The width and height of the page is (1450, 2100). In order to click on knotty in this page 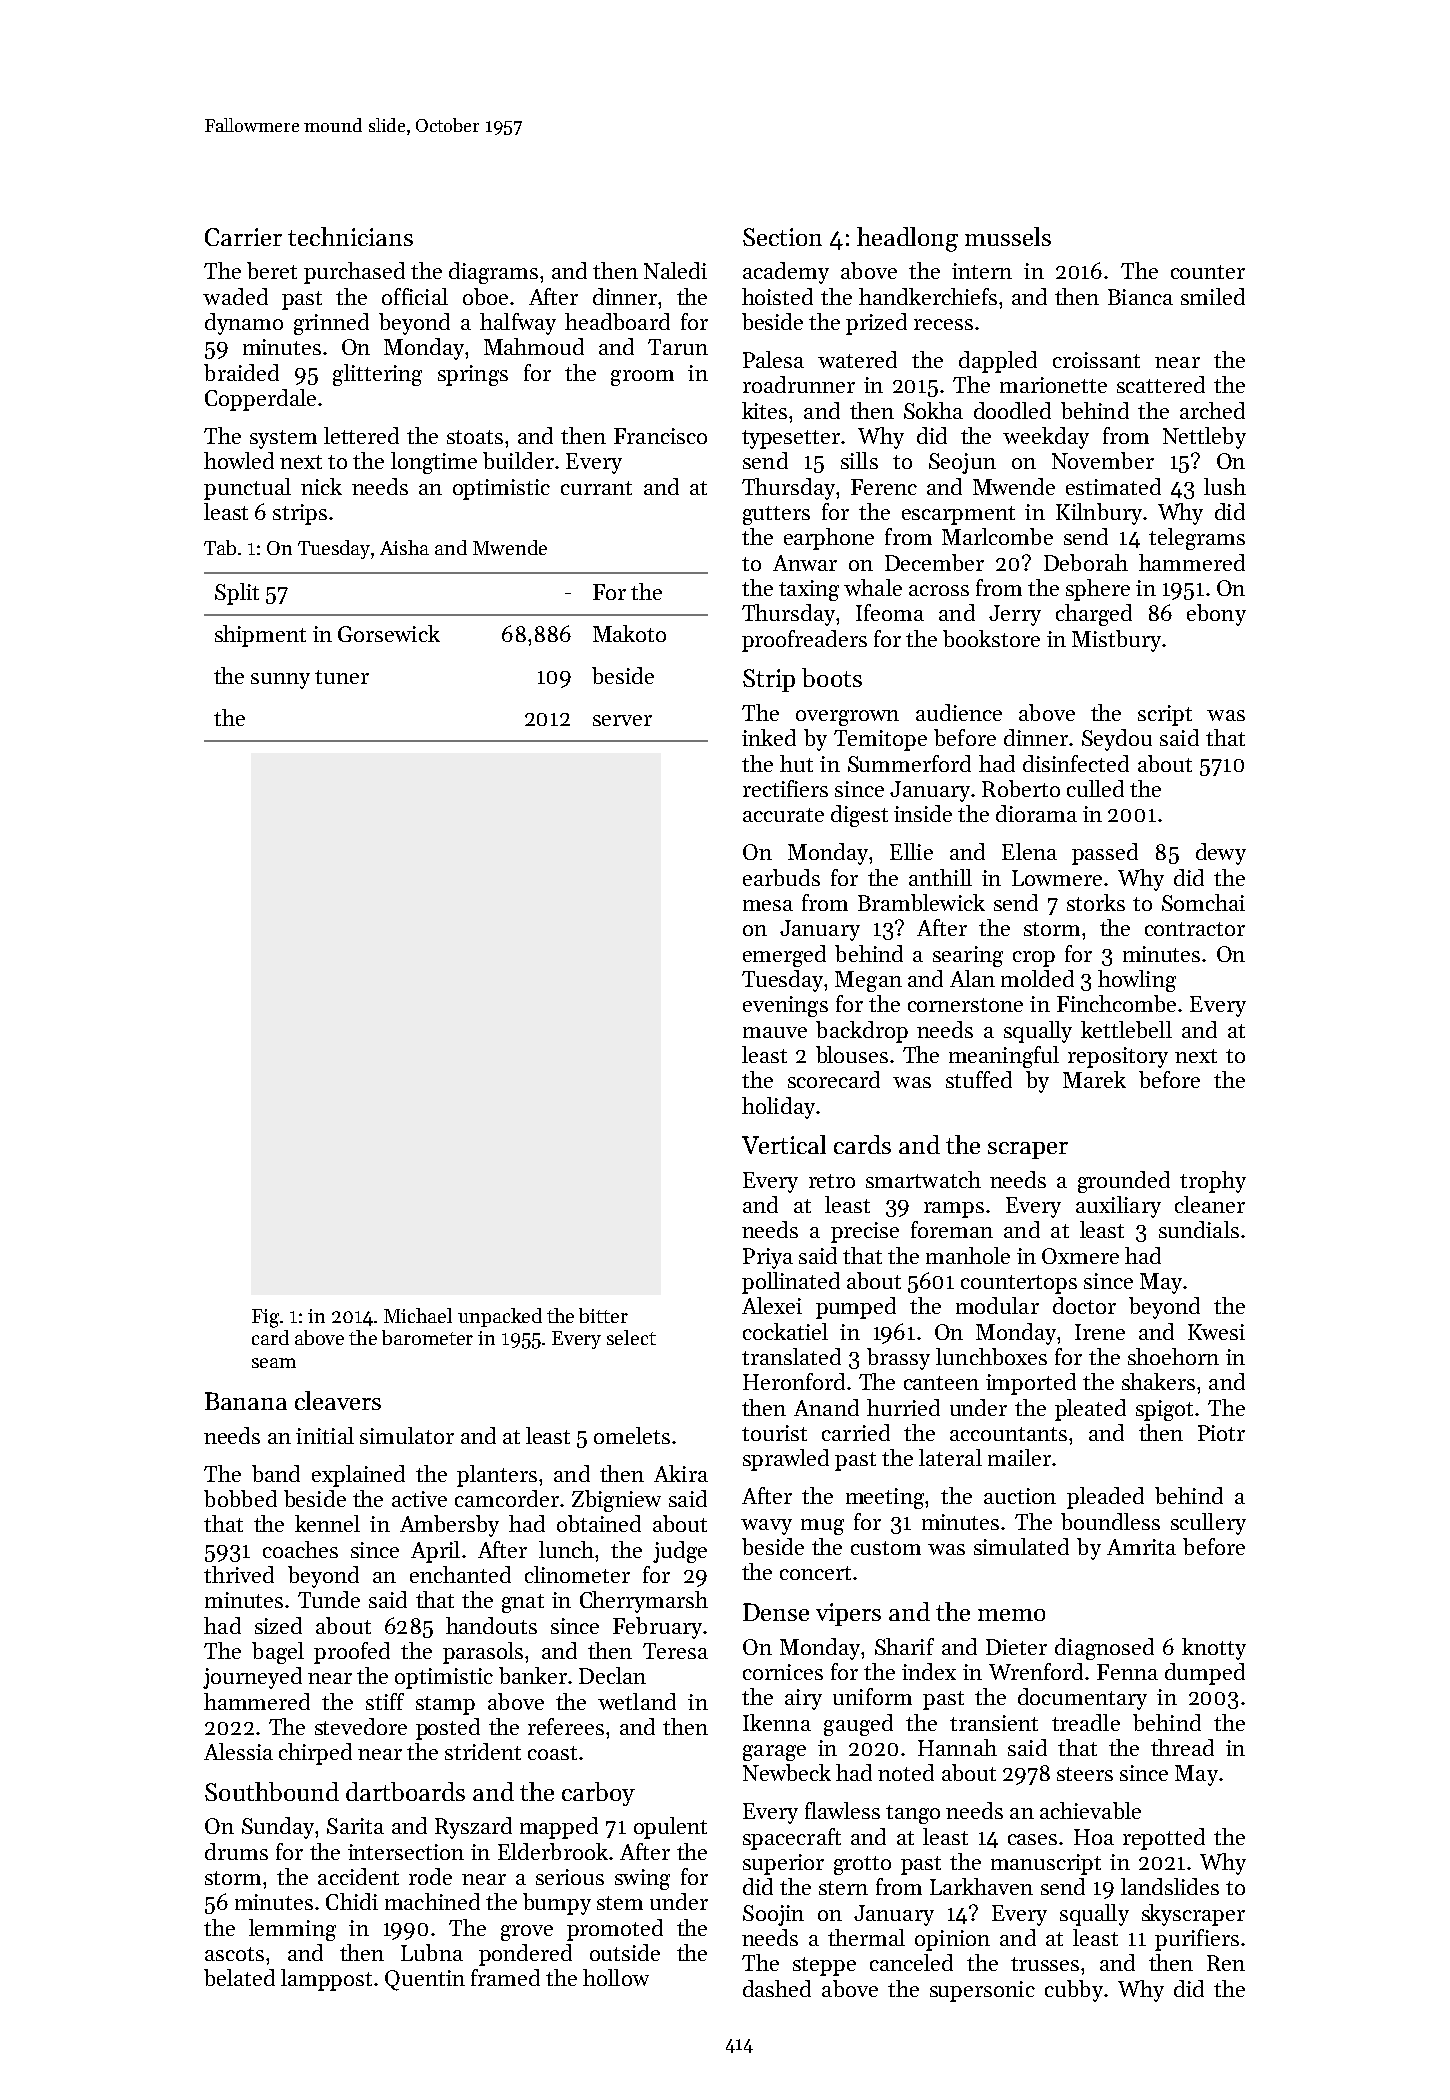, I will do `click(1214, 1649)`.
